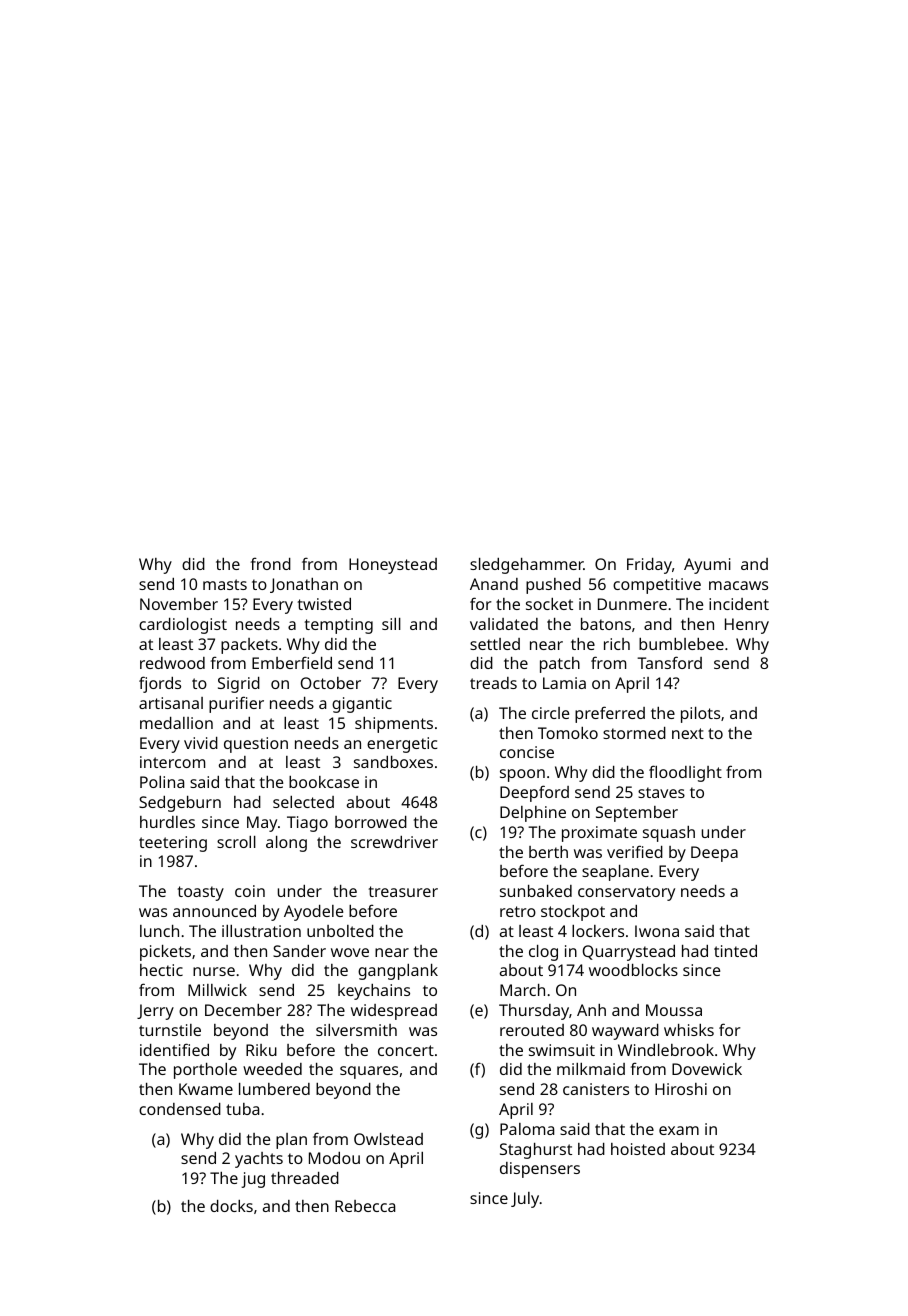 This page has height=1316, width=908. I want to click on sledgehammer, so click(527, 566).
